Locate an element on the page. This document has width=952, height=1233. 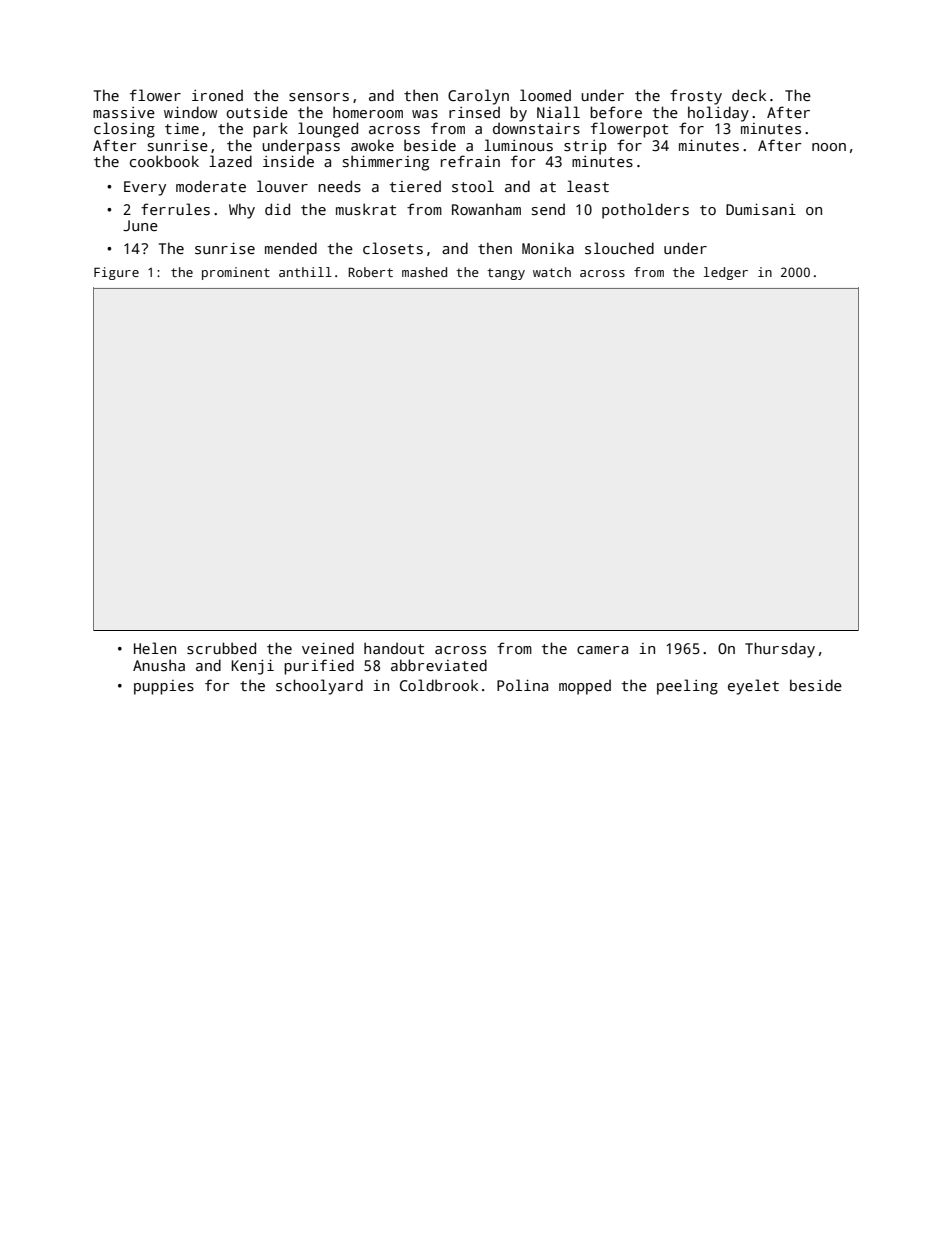
Coldbrook is located at coordinates (439, 685).
